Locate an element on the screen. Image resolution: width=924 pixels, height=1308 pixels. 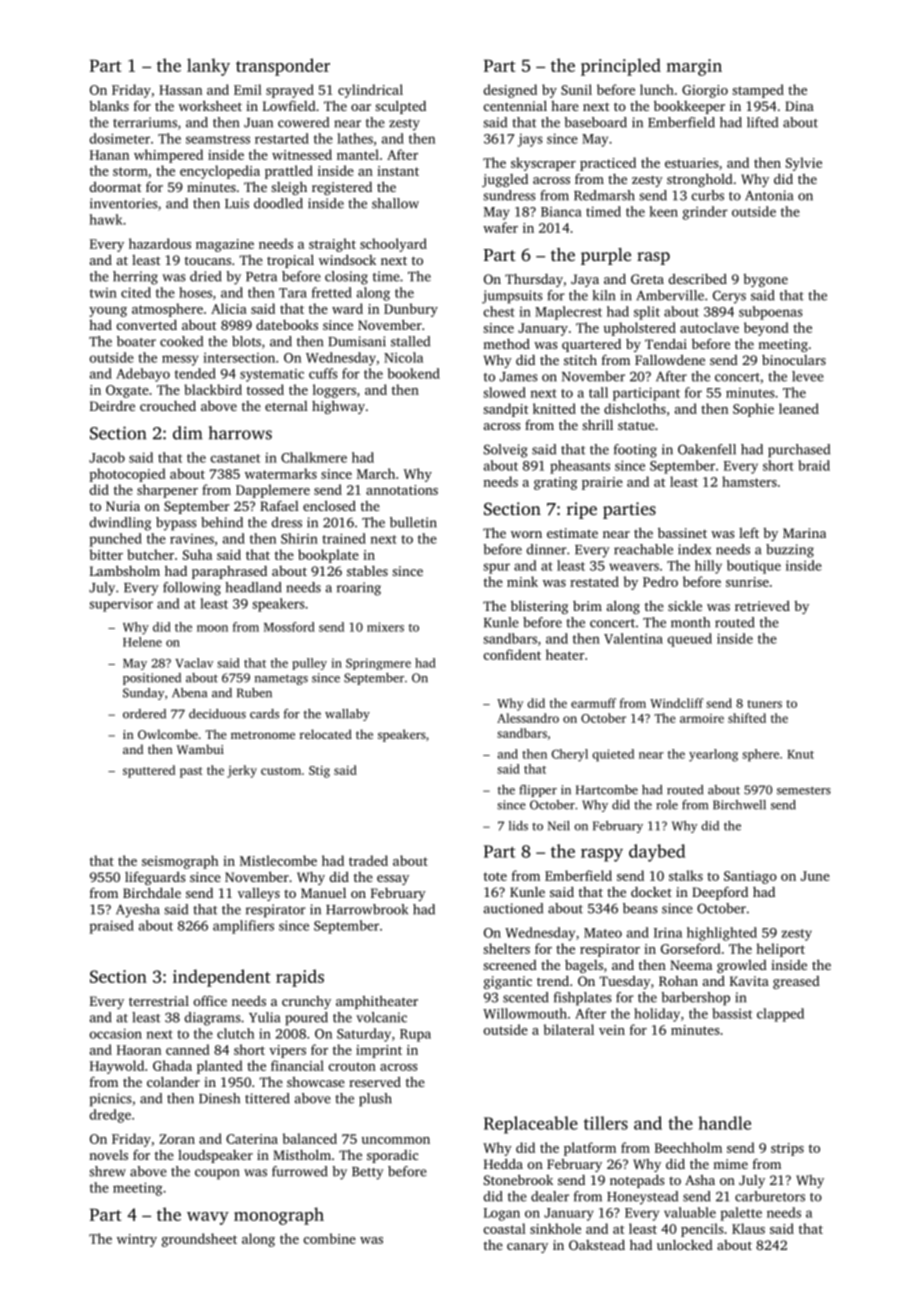
subpoenas is located at coordinates (771, 313).
